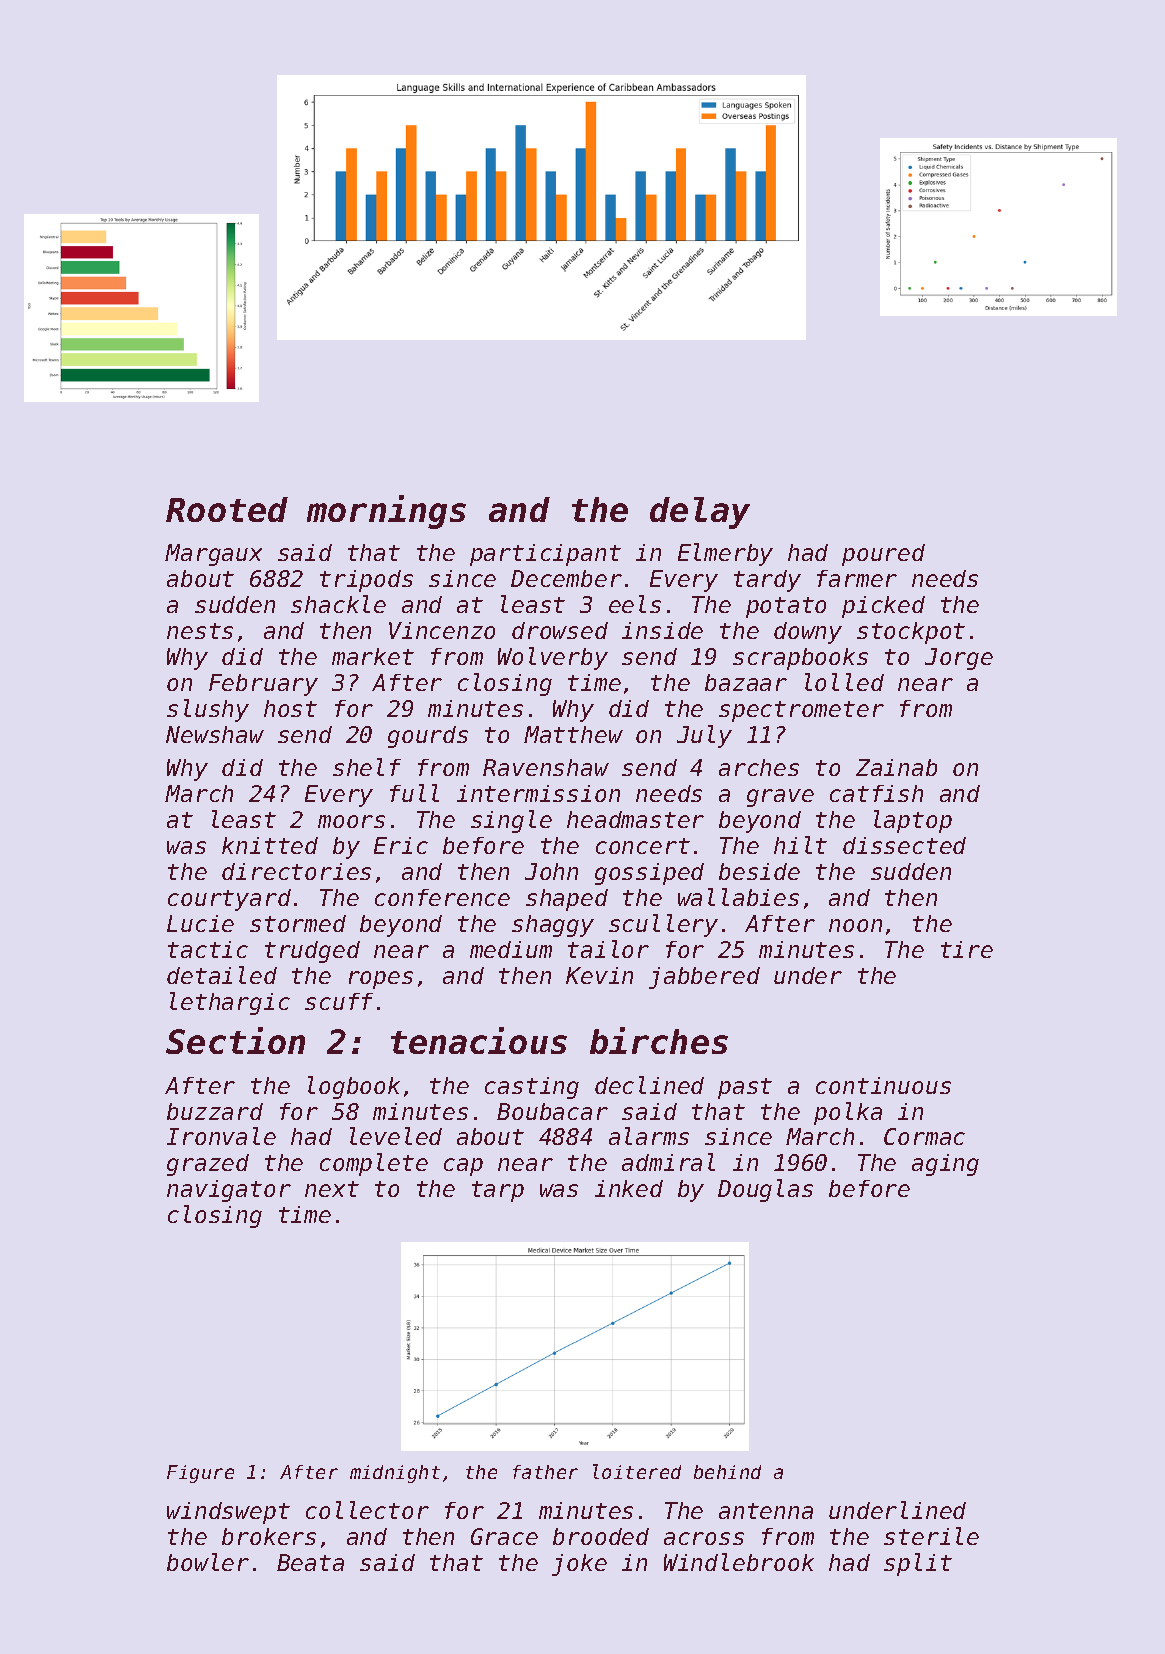 This screenshot has height=1654, width=1165. I want to click on Douglas, so click(765, 1190).
